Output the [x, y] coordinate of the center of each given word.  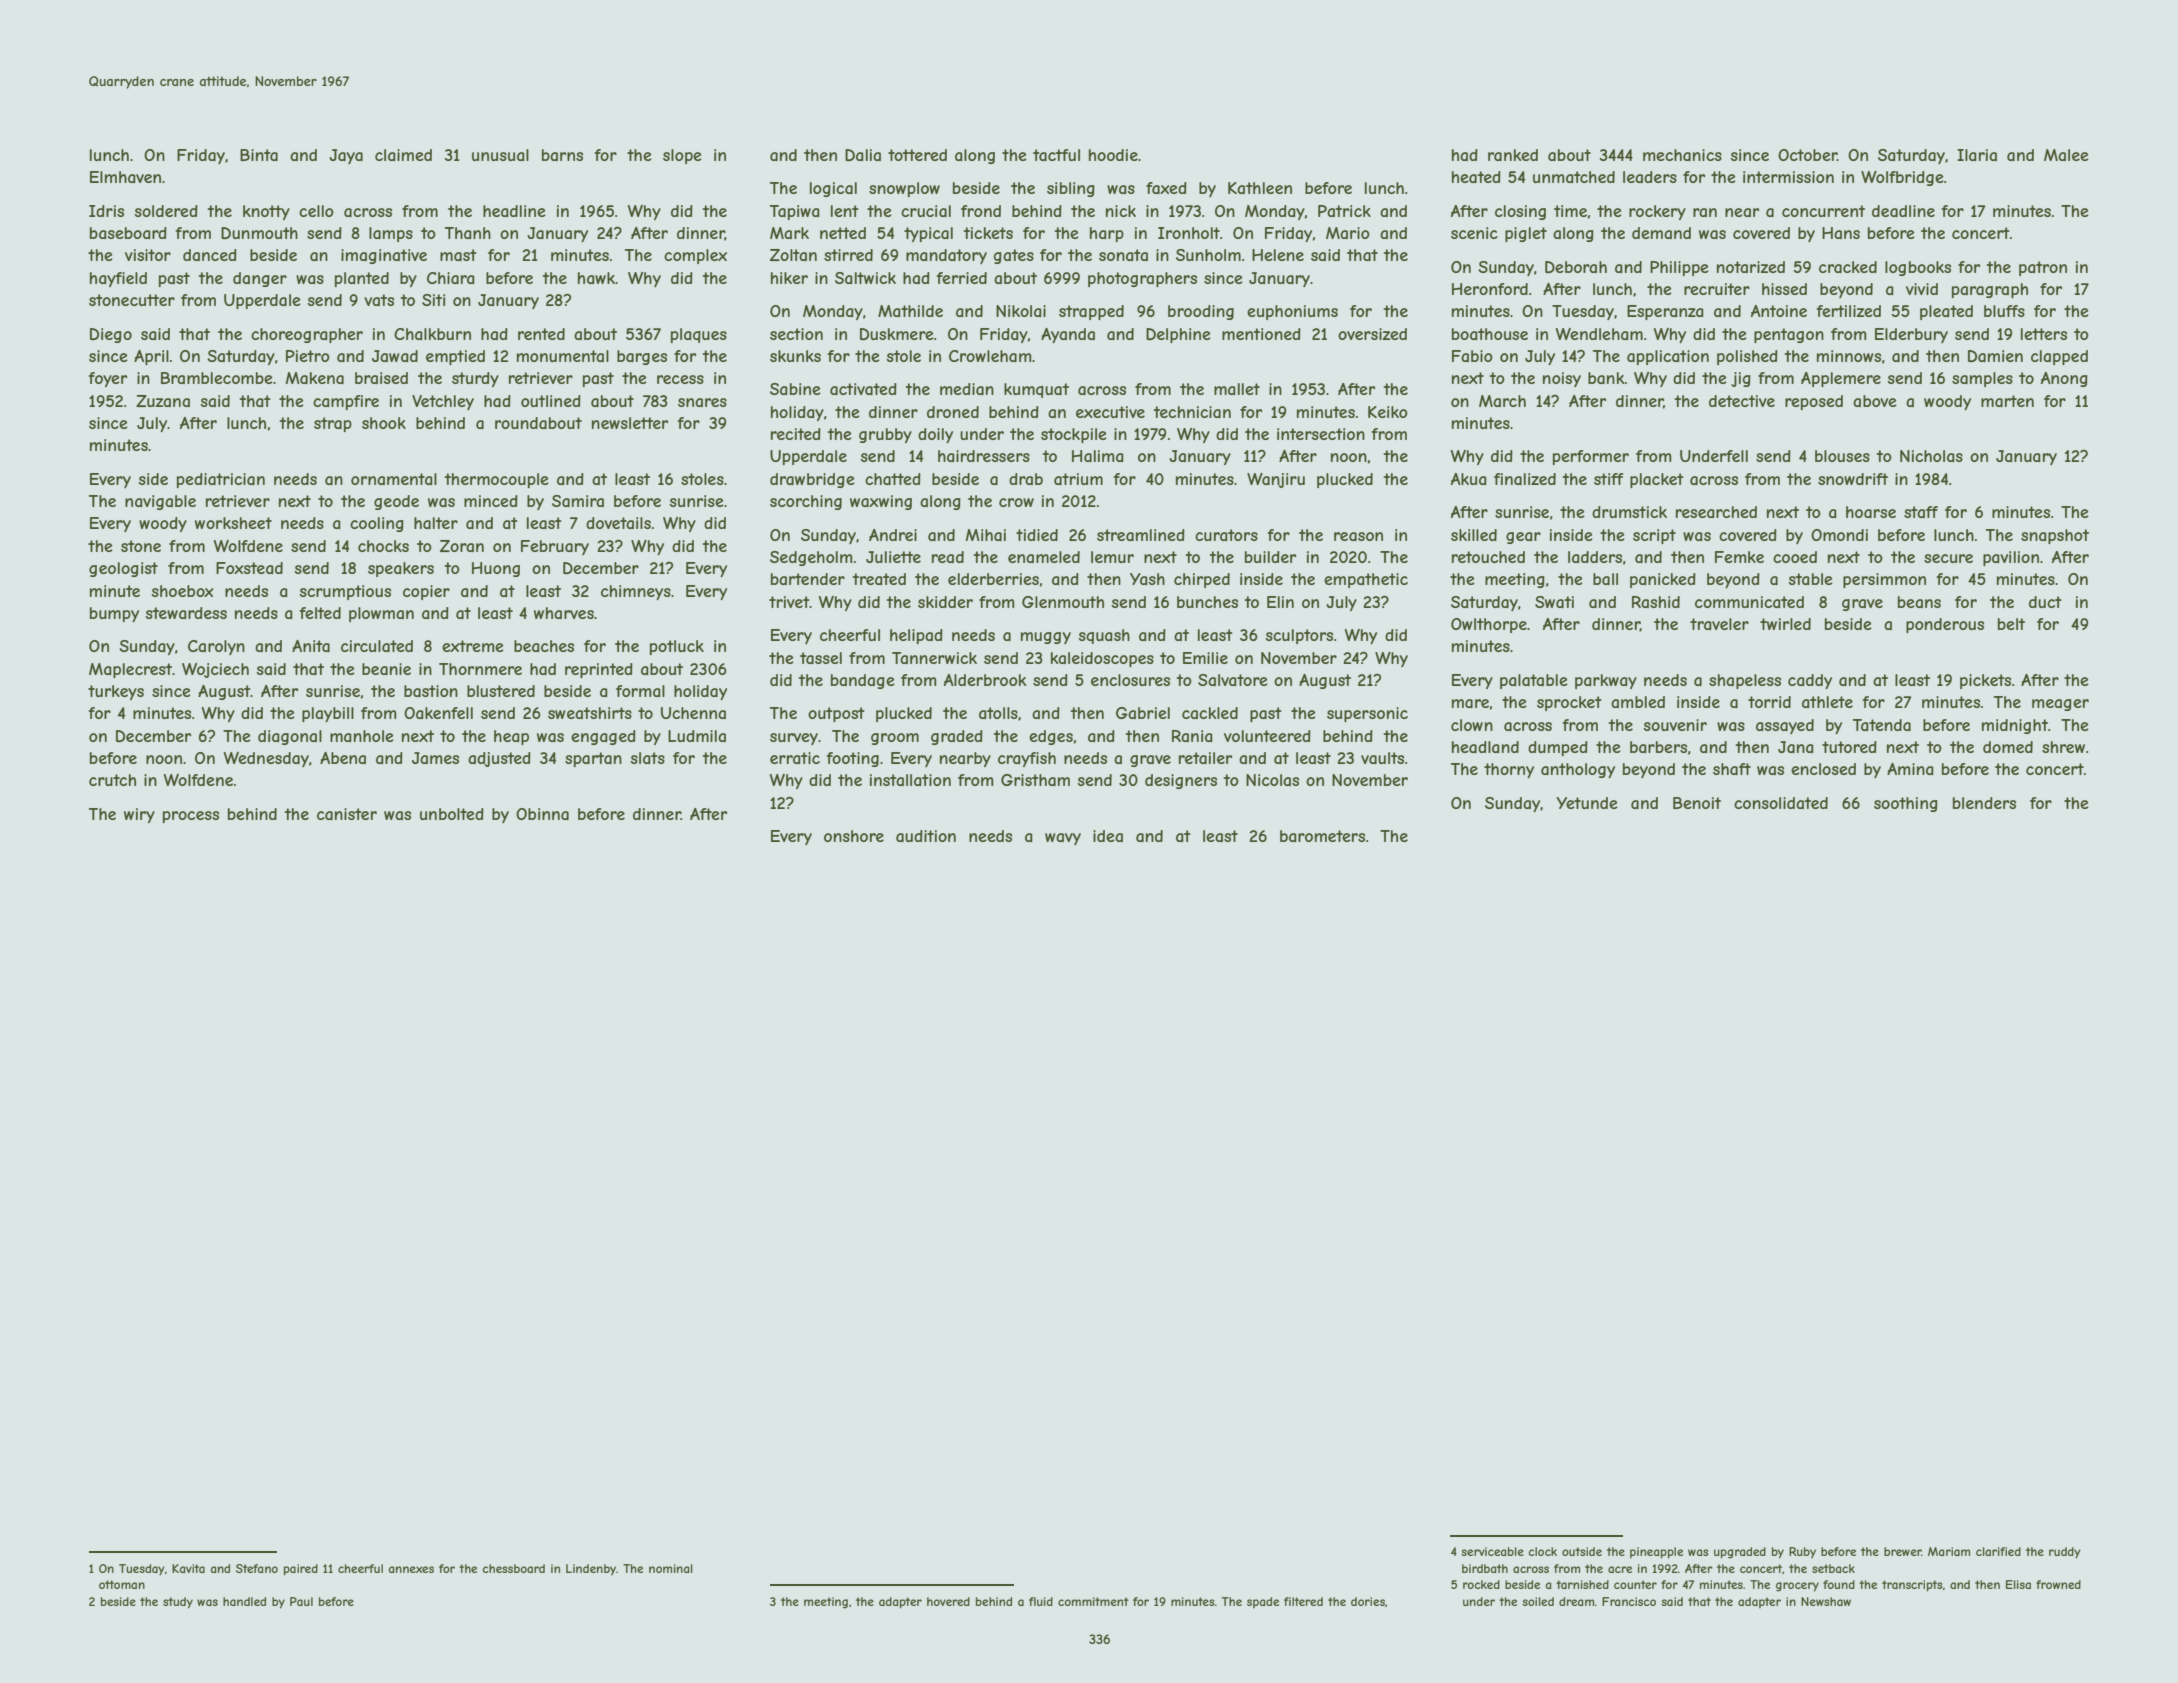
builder [1270, 557]
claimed [403, 155]
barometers [1322, 836]
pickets [1985, 681]
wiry [139, 815]
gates [1014, 256]
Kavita [188, 1568]
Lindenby [591, 1569]
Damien [1995, 356]
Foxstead [249, 568]
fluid [1041, 1601]
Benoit [1697, 803]
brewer [1903, 1551]
